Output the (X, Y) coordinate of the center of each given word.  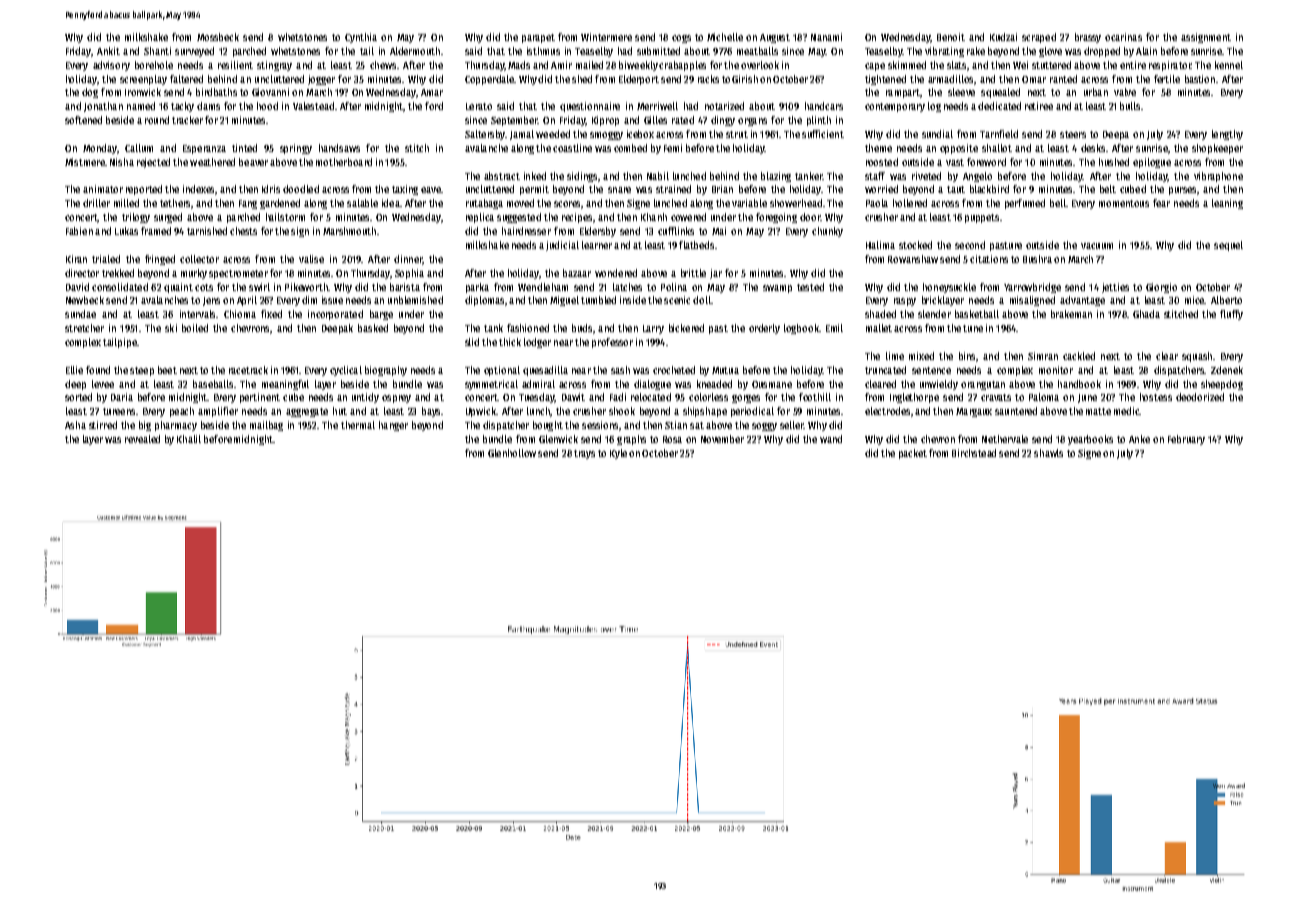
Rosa (672, 439)
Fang (248, 204)
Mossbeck (218, 37)
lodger (537, 343)
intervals (197, 314)
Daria (122, 397)
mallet (879, 328)
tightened (885, 80)
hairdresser (526, 231)
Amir (561, 65)
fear (1161, 203)
